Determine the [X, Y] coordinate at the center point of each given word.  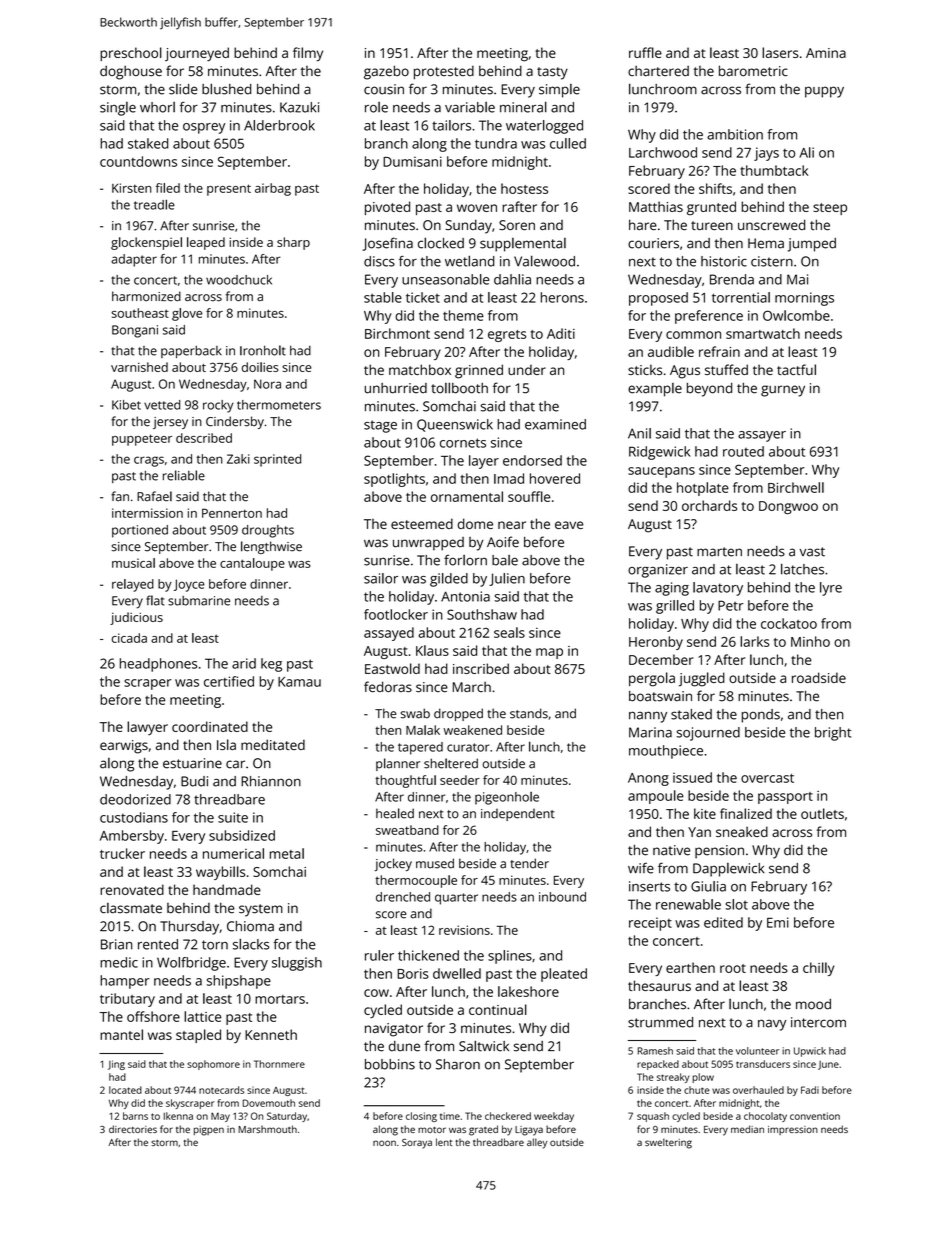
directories [133, 1129]
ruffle [645, 52]
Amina [826, 53]
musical [133, 563]
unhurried [396, 388]
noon [384, 1143]
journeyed [197, 54]
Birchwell [796, 487]
